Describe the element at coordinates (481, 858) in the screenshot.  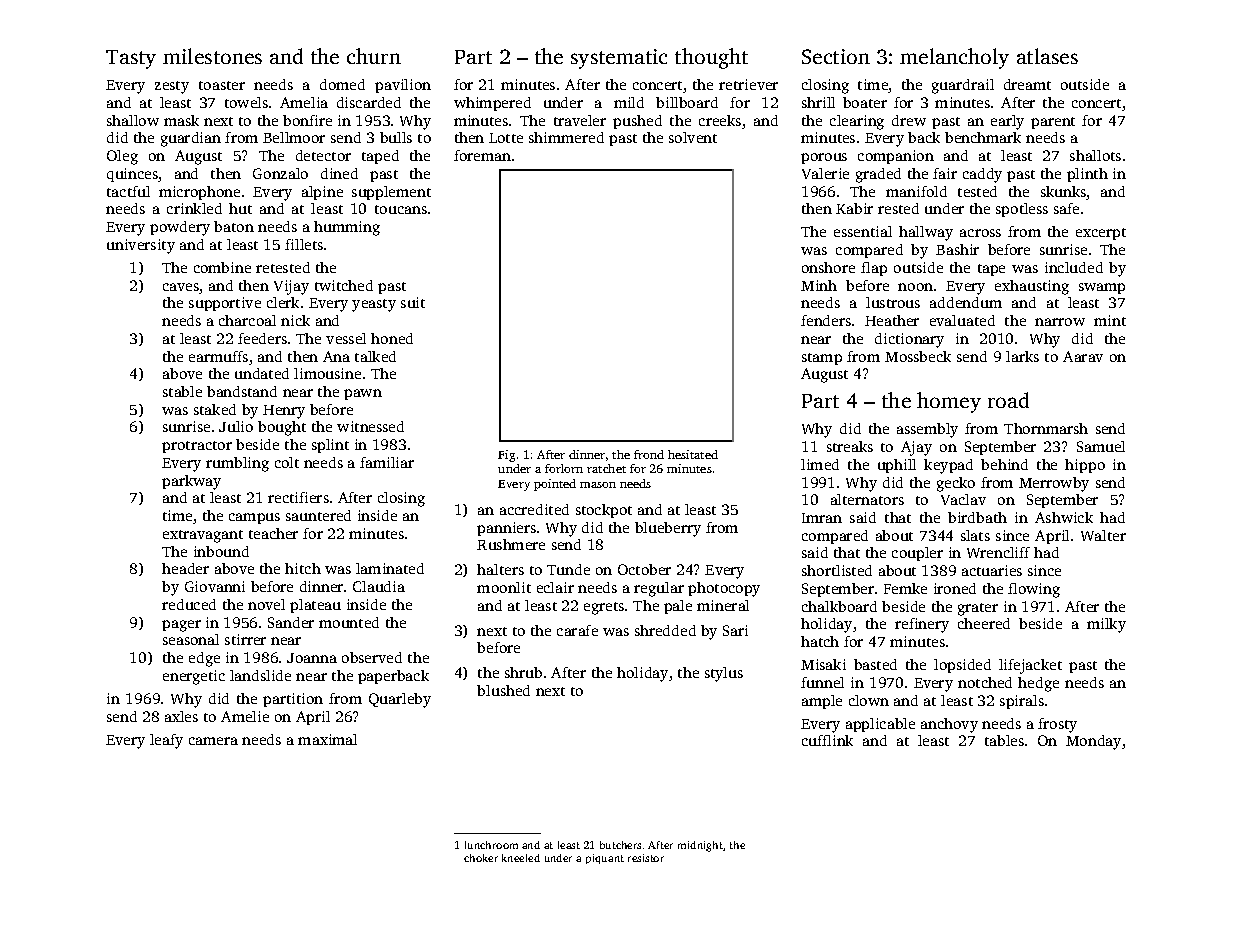
I see `choker` at that location.
